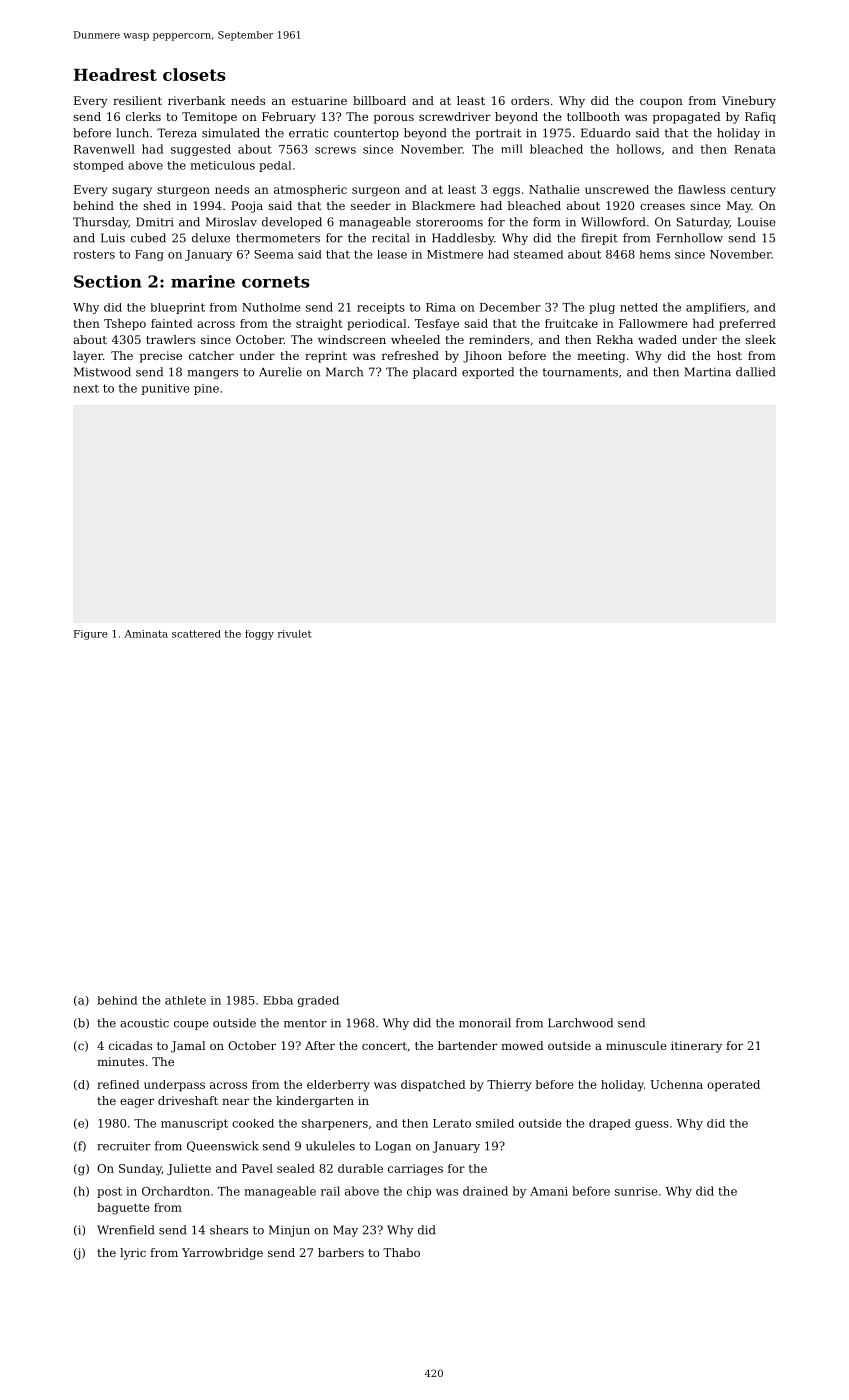  What do you see at coordinates (463, 239) in the screenshot?
I see `Haddlesby` at bounding box center [463, 239].
